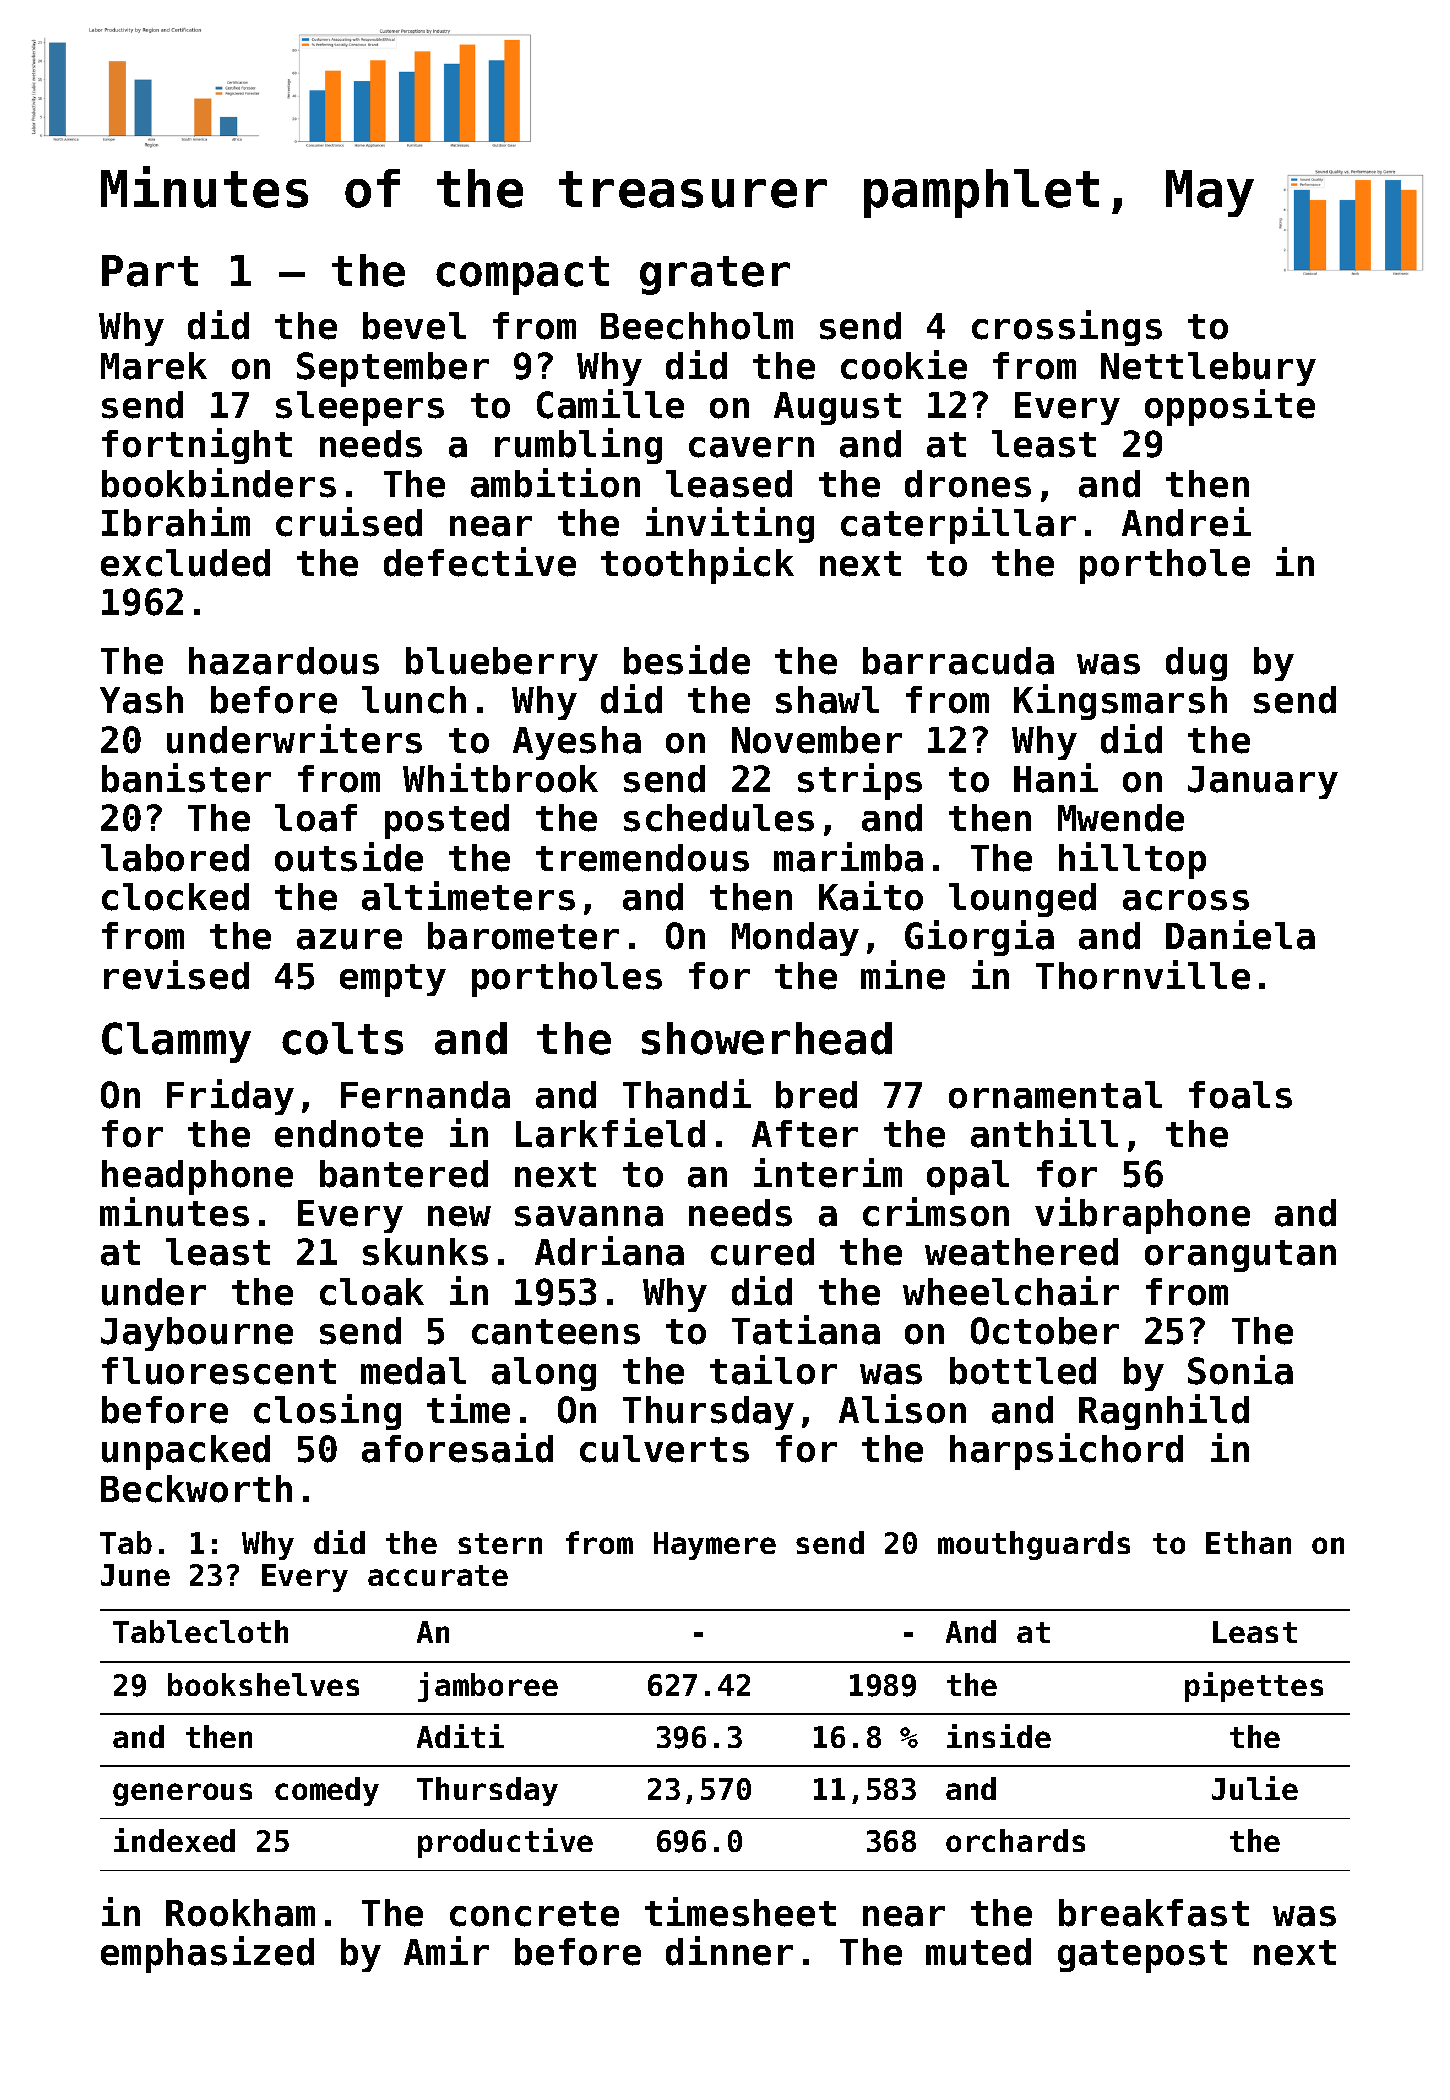 This image has height=2100, width=1450. What do you see at coordinates (715, 275) in the image?
I see `grater` at bounding box center [715, 275].
